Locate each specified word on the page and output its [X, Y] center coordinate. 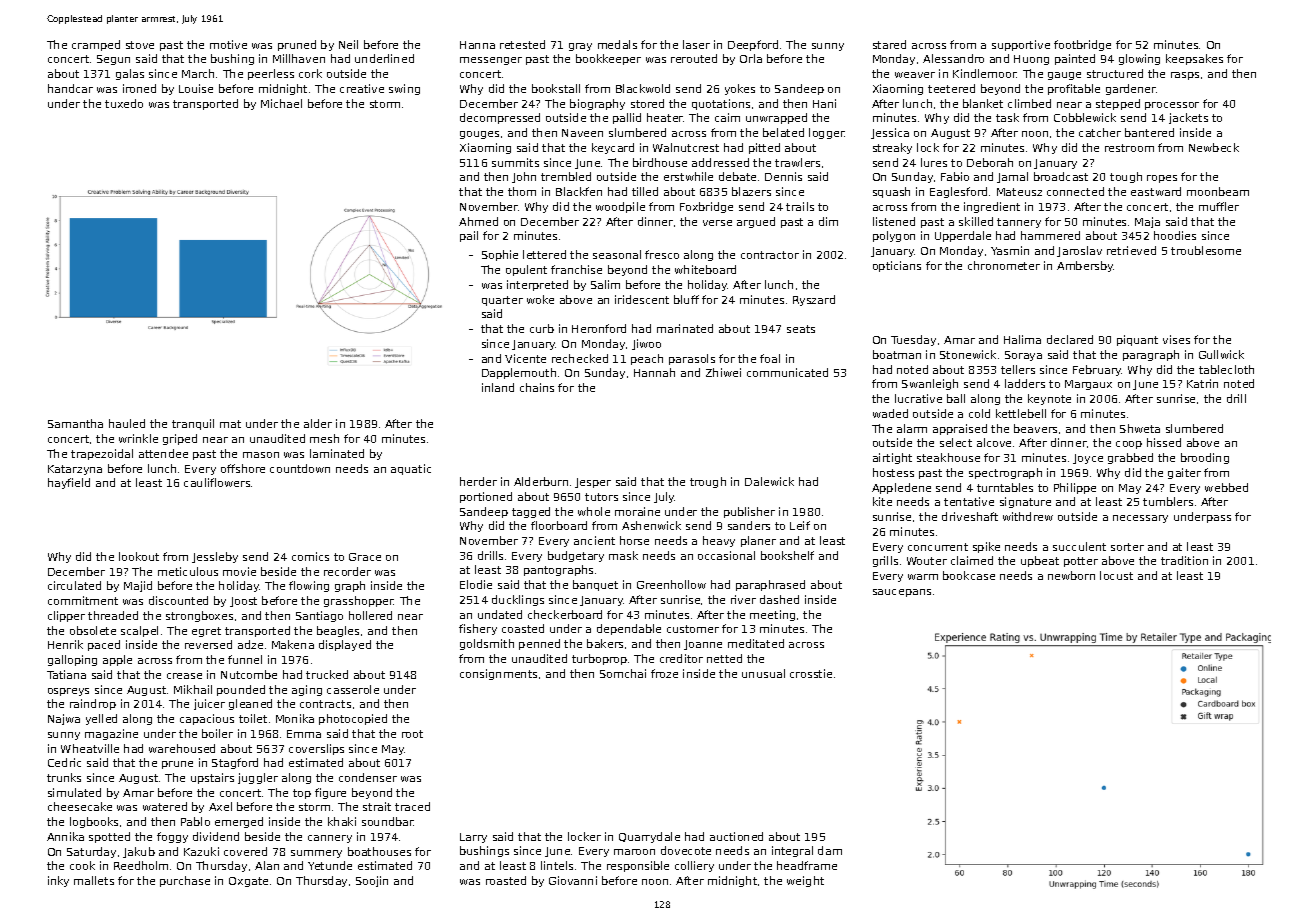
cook [82, 865]
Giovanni [573, 880]
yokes [740, 89]
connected [1075, 191]
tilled [645, 191]
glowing [1139, 59]
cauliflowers [217, 482]
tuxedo [124, 103]
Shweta [1140, 428]
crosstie [811, 673]
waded [890, 413]
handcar [70, 88]
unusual [763, 673]
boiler [217, 733]
